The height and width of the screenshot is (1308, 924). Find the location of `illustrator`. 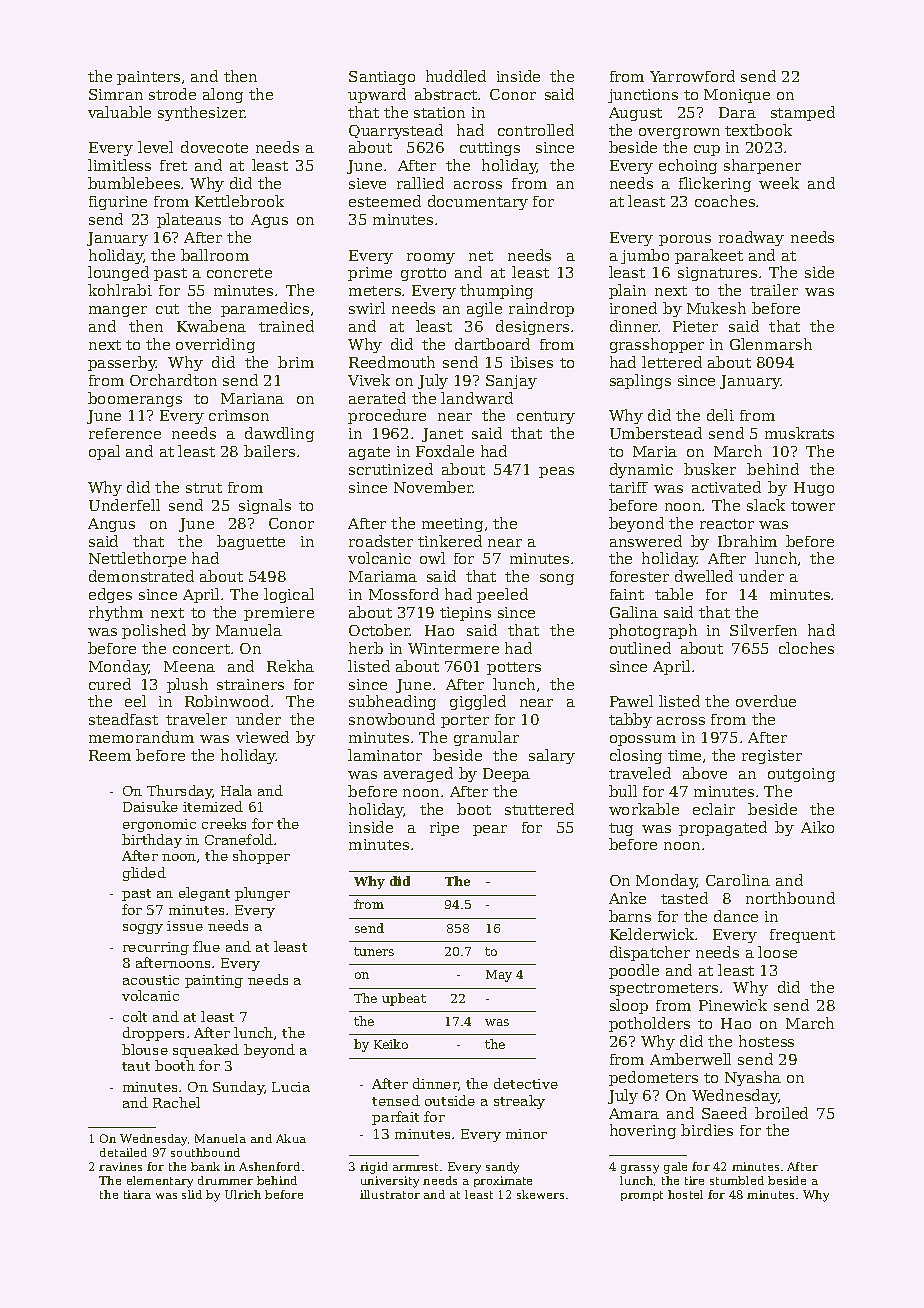

illustrator is located at coordinates (390, 1194).
